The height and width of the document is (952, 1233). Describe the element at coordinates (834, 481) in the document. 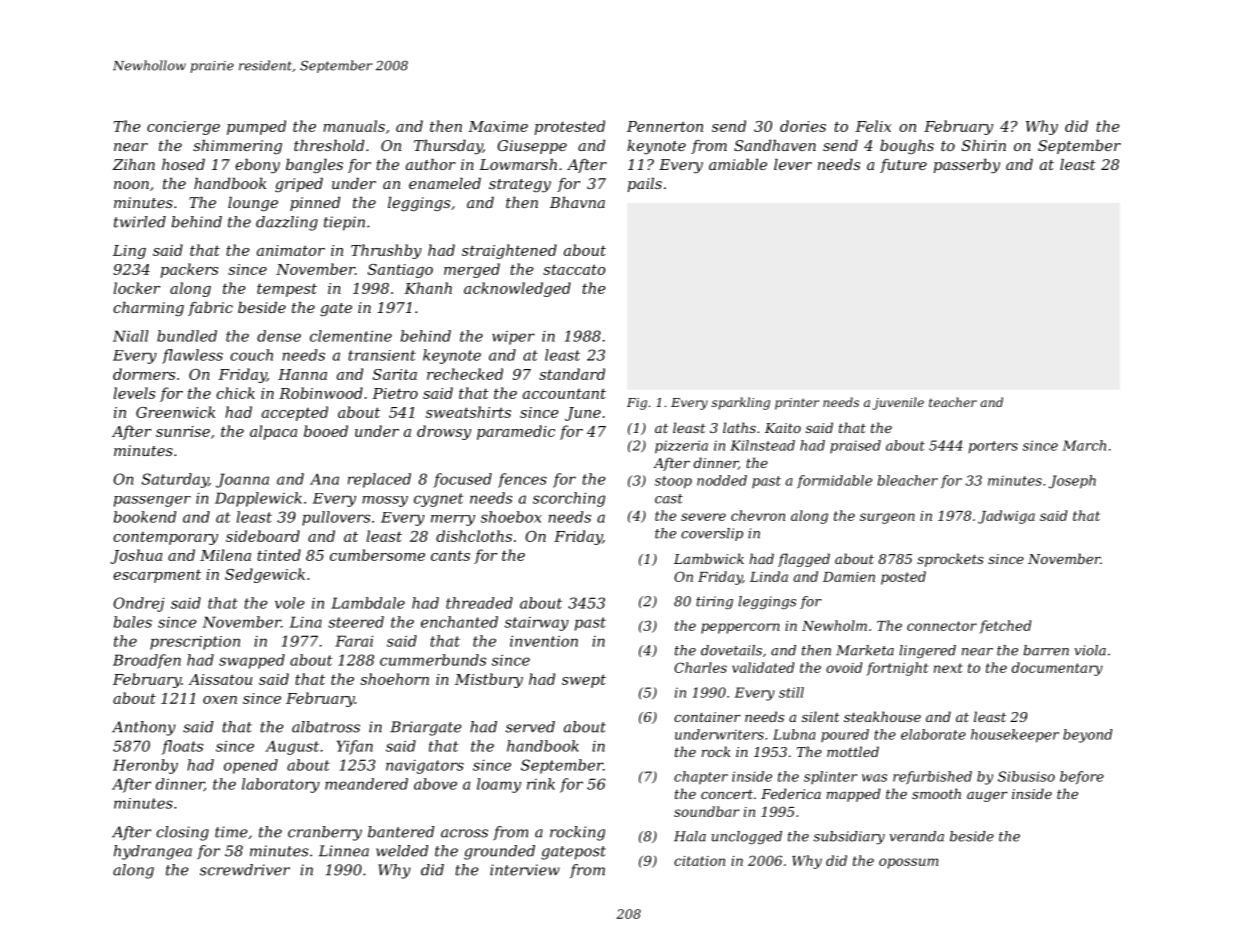

I see `formidable` at that location.
